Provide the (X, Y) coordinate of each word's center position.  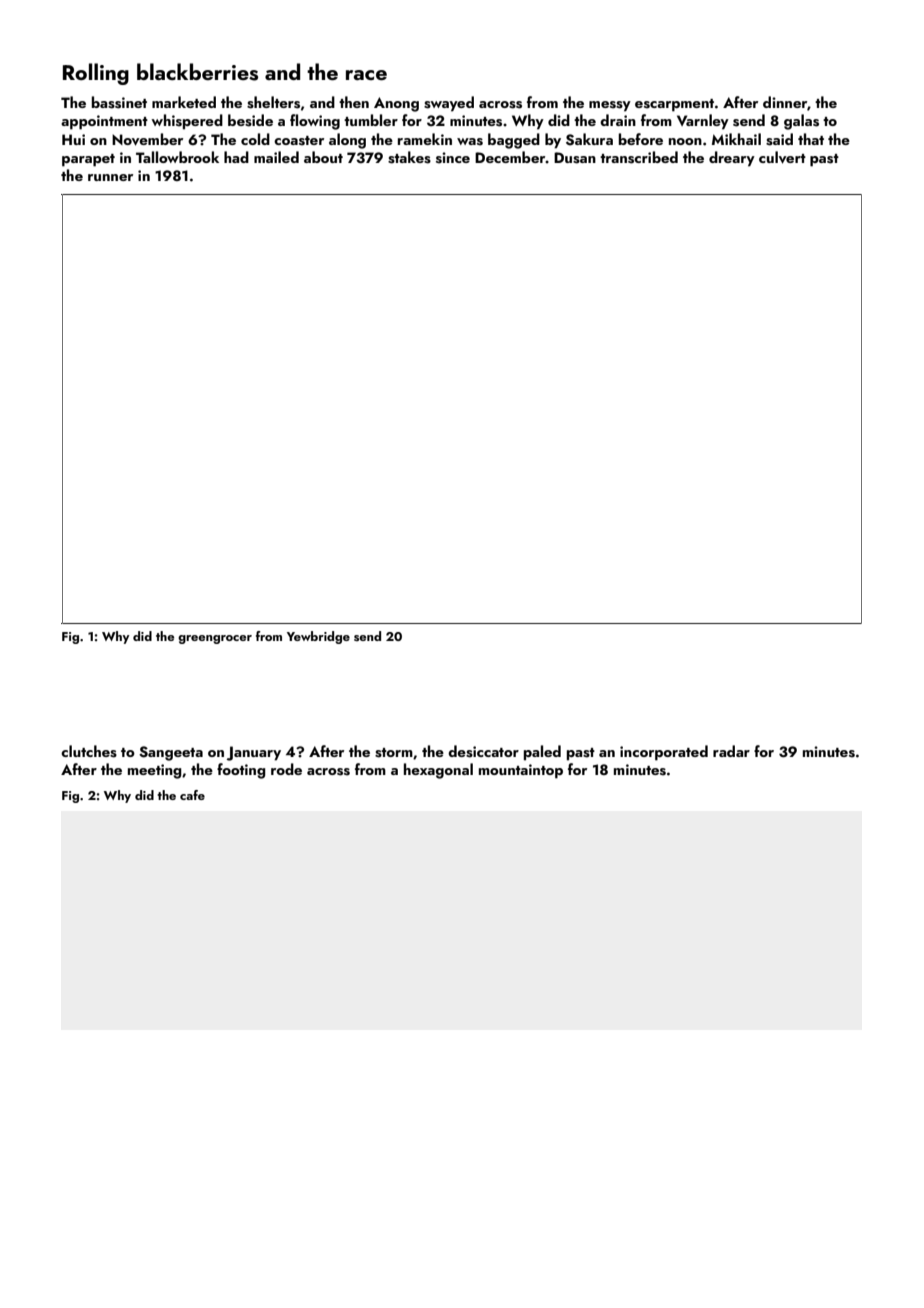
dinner (785, 102)
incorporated (664, 753)
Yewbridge (318, 637)
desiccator (483, 751)
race (366, 75)
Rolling (96, 74)
